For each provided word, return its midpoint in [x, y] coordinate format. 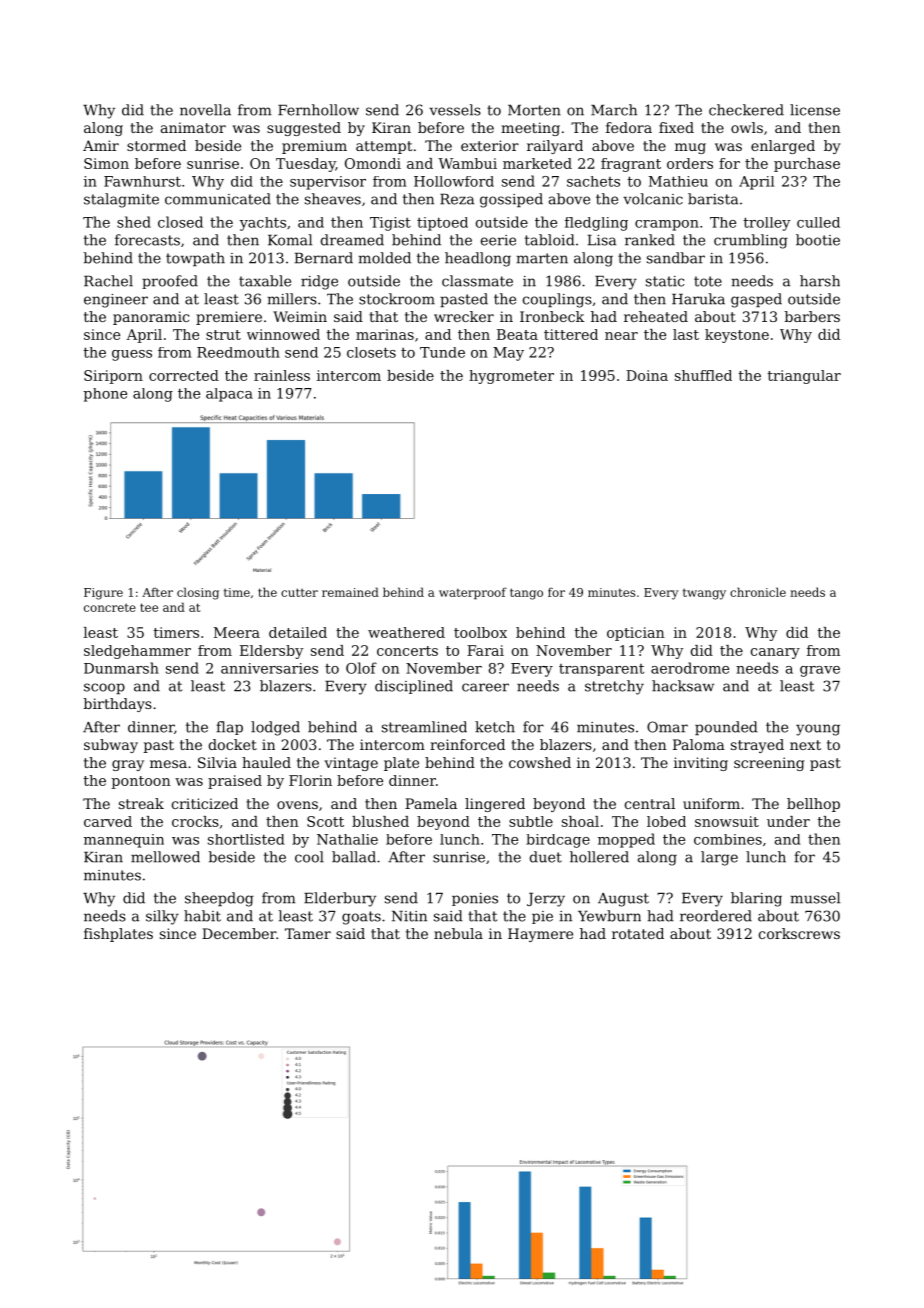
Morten [534, 110]
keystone [737, 336]
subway [111, 746]
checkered [746, 110]
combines [728, 839]
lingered [495, 805]
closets [371, 352]
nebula [458, 933]
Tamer [308, 933]
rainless [282, 375]
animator [193, 127]
